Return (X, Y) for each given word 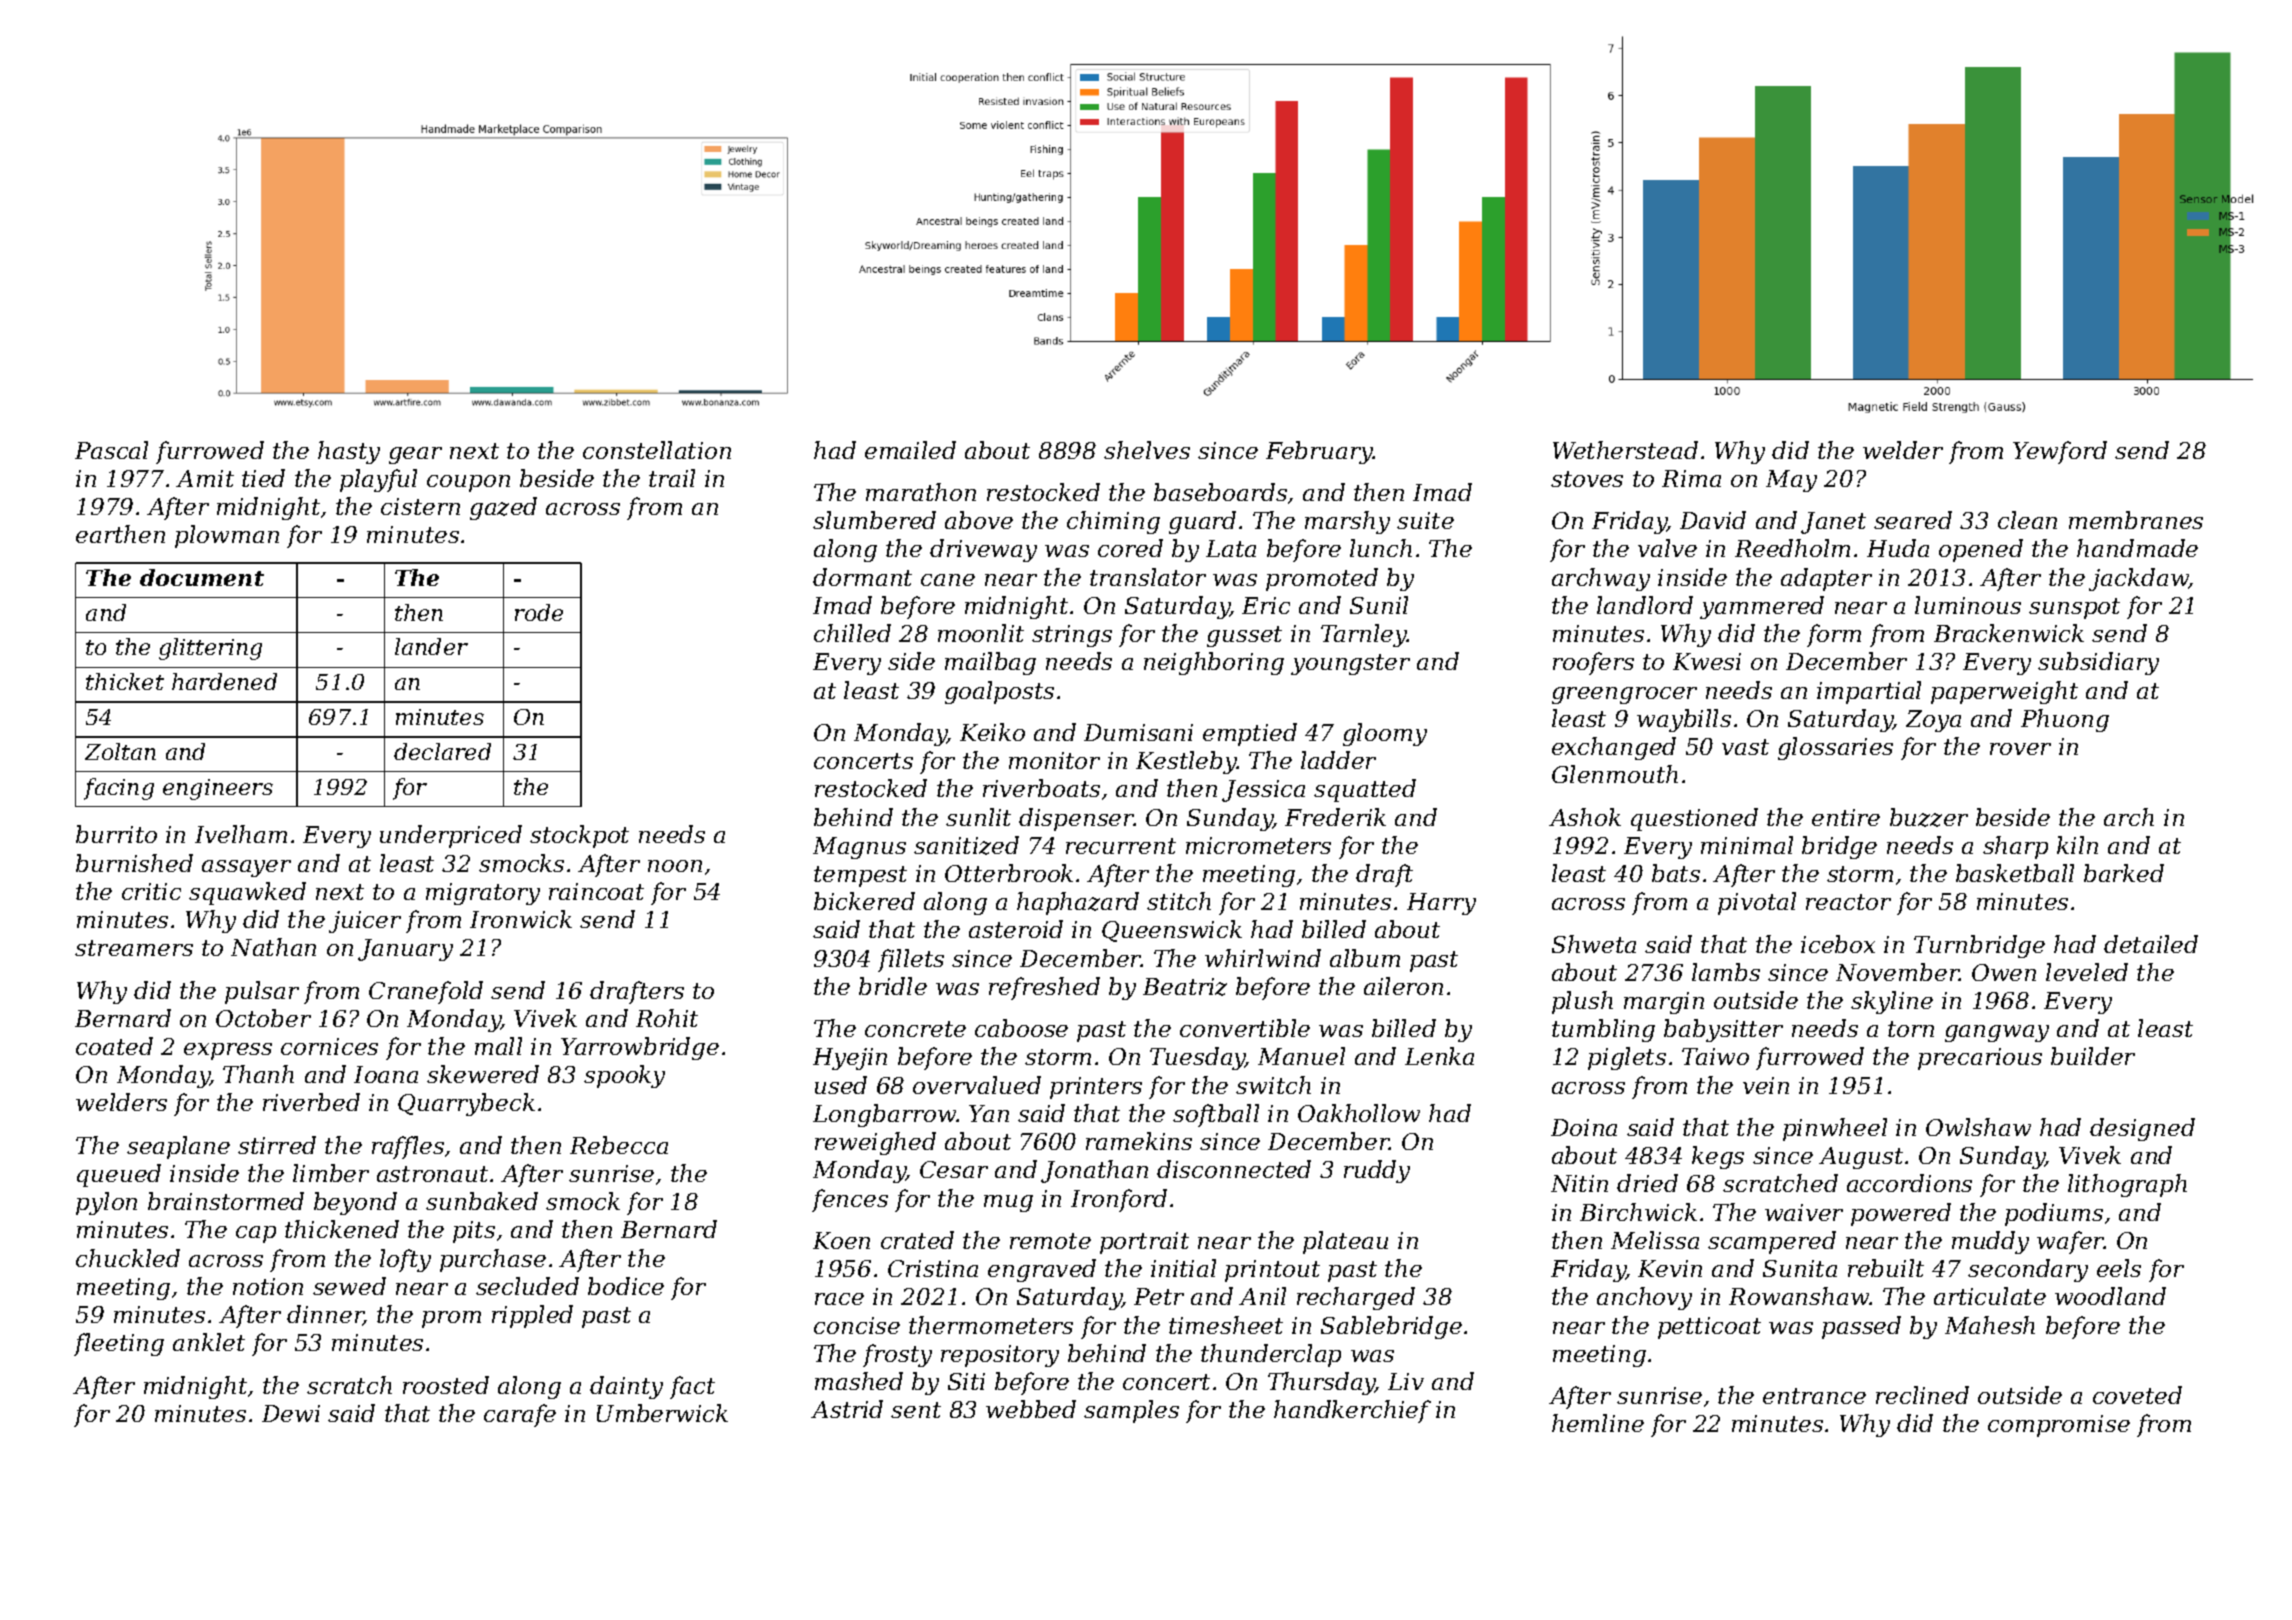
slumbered (874, 520)
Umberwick (662, 1413)
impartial (1869, 692)
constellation (657, 450)
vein (1766, 1085)
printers (1096, 1088)
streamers (134, 948)
